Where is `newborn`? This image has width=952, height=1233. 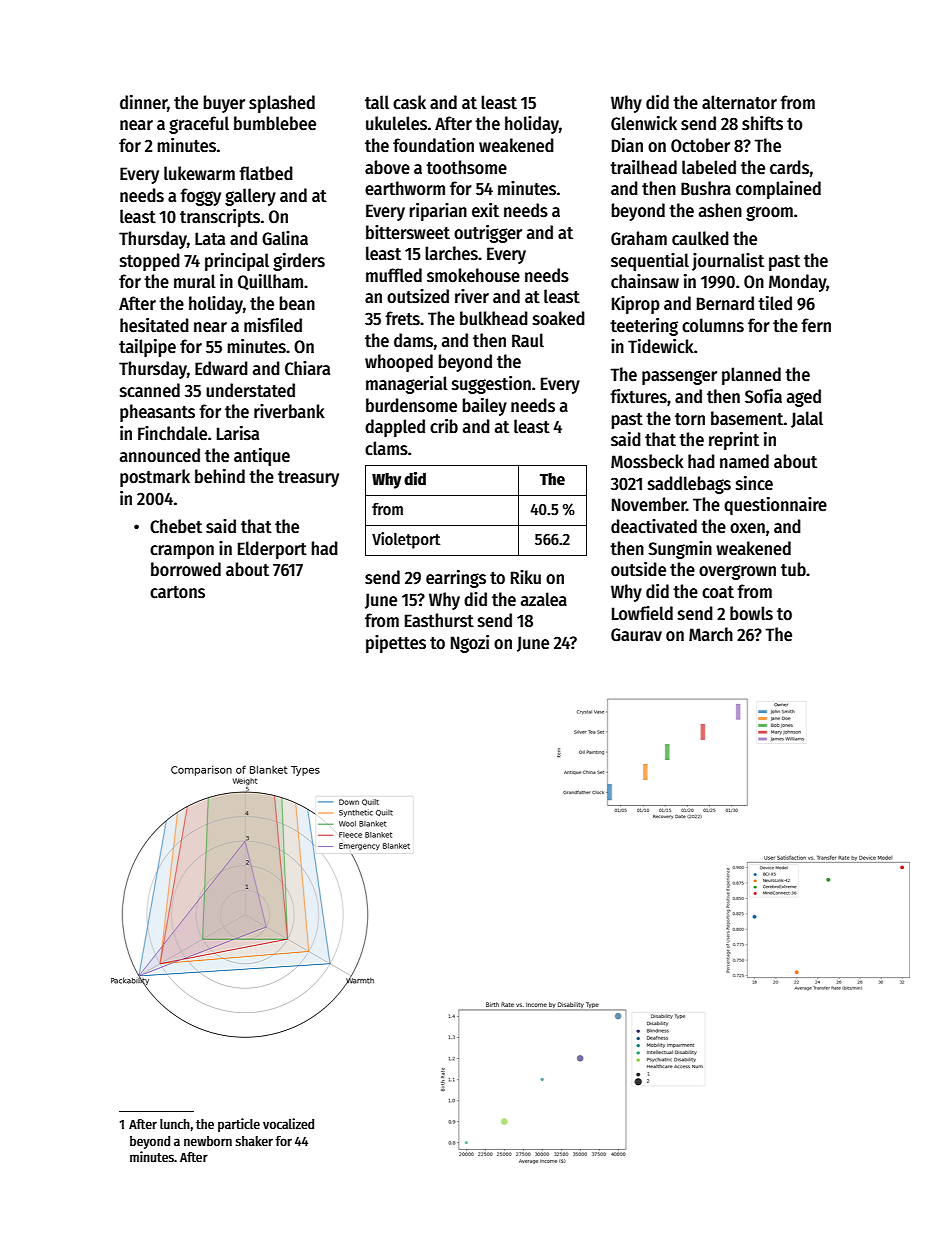
newborn is located at coordinates (208, 1141).
